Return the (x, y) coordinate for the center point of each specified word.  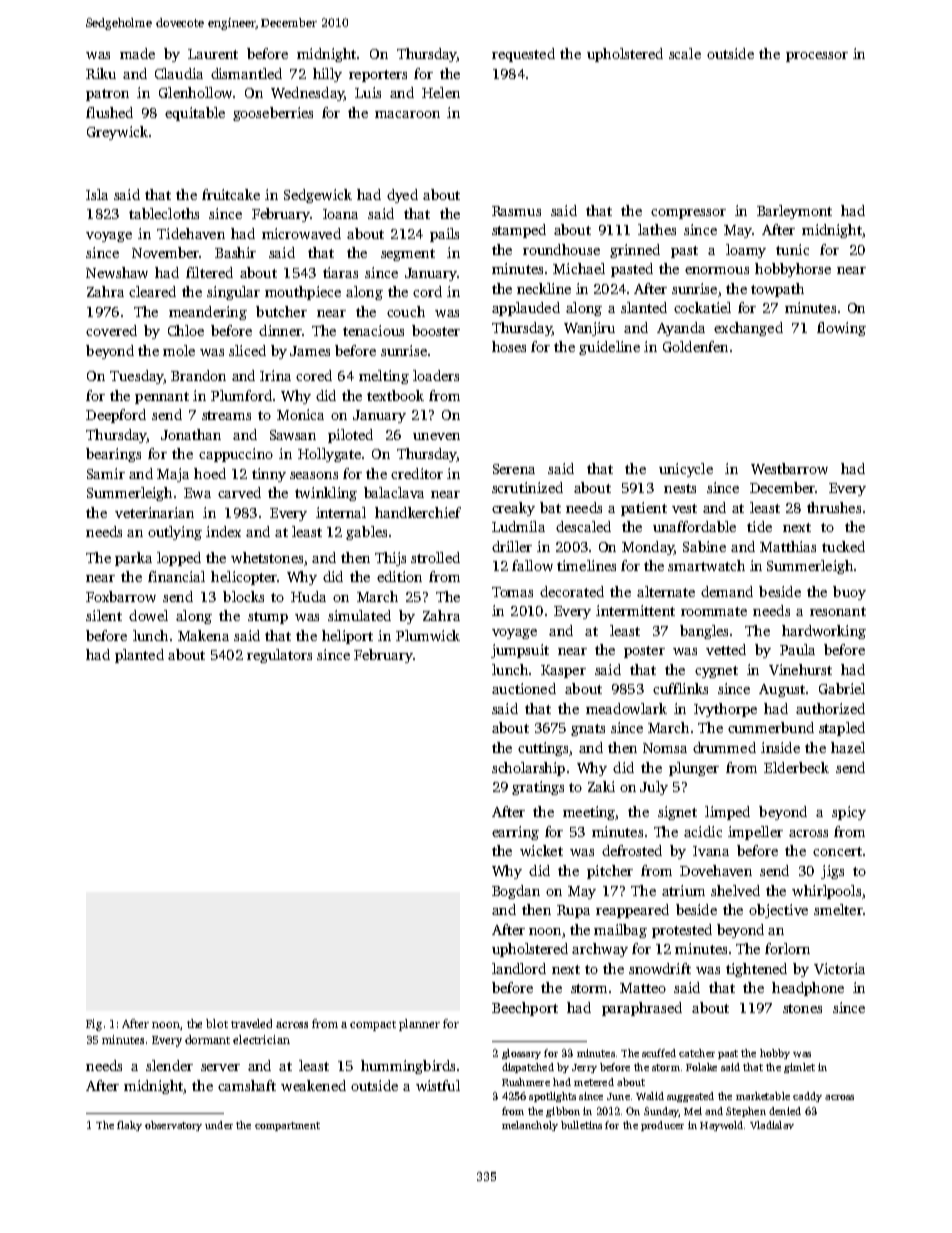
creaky (513, 509)
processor (817, 57)
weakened (313, 1085)
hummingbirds (408, 1067)
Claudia (179, 73)
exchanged (748, 329)
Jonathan (191, 434)
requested (523, 55)
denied (785, 1111)
